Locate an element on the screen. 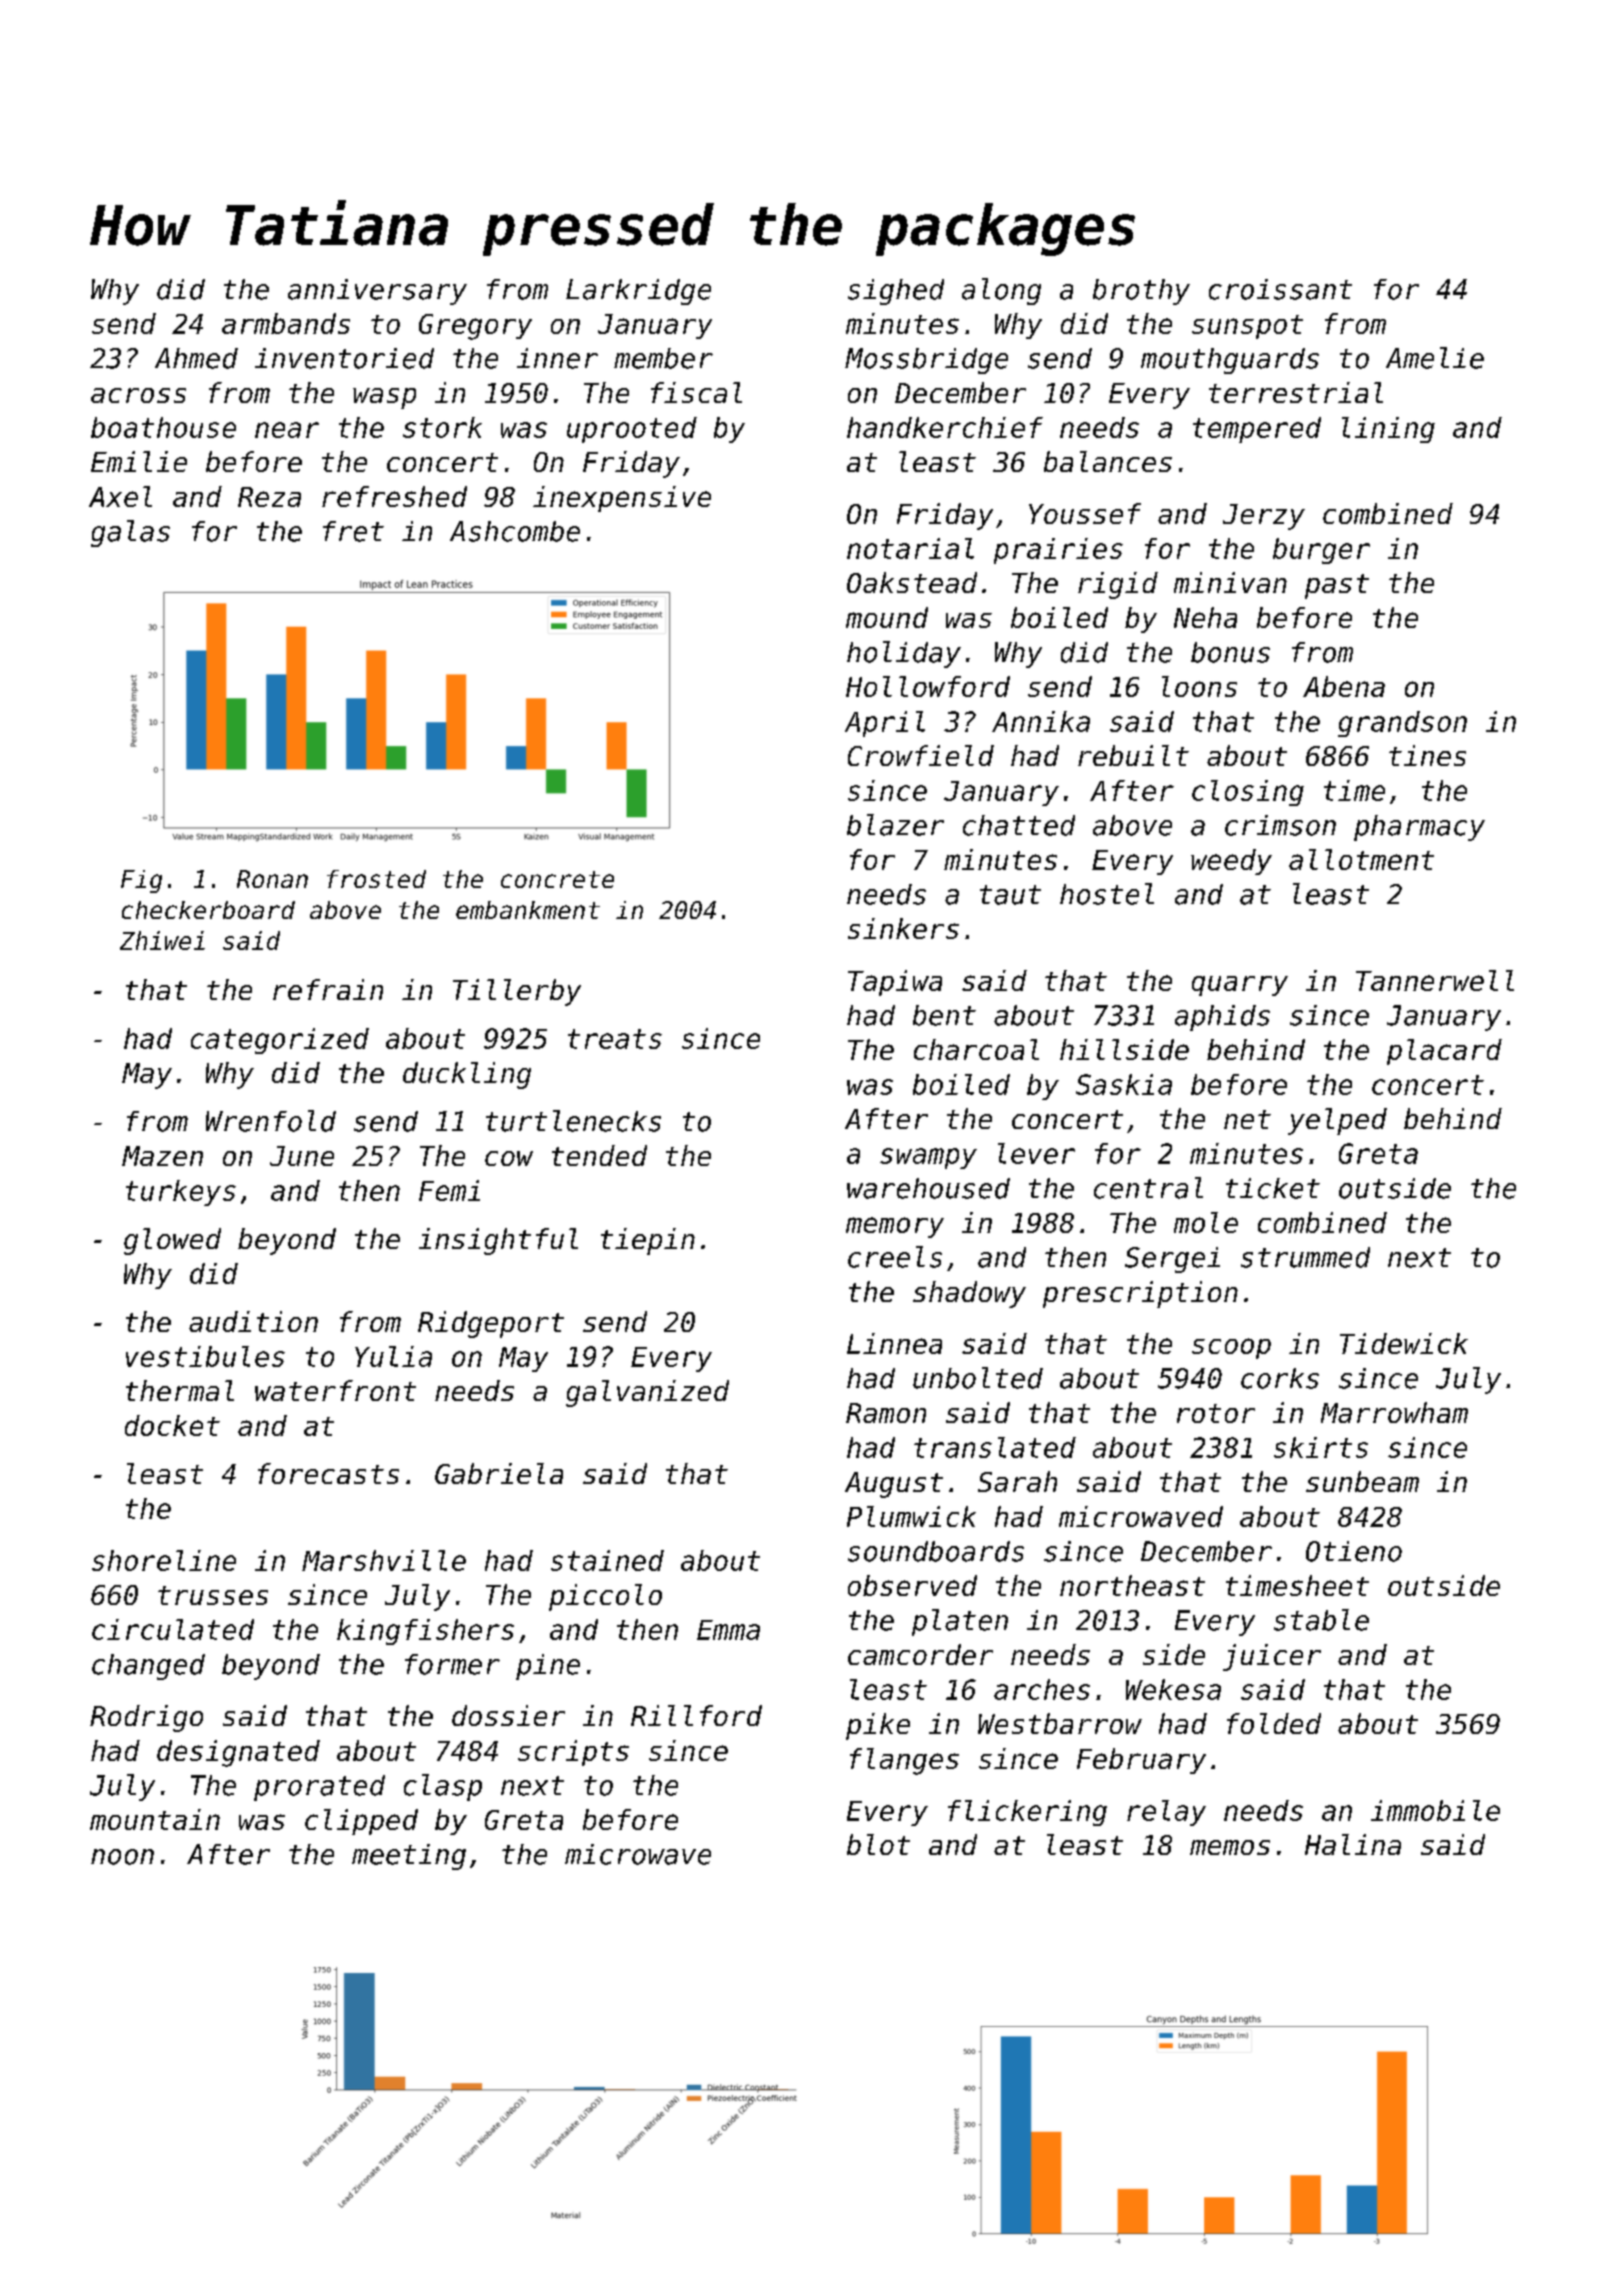  tiepin is located at coordinates (648, 1241).
